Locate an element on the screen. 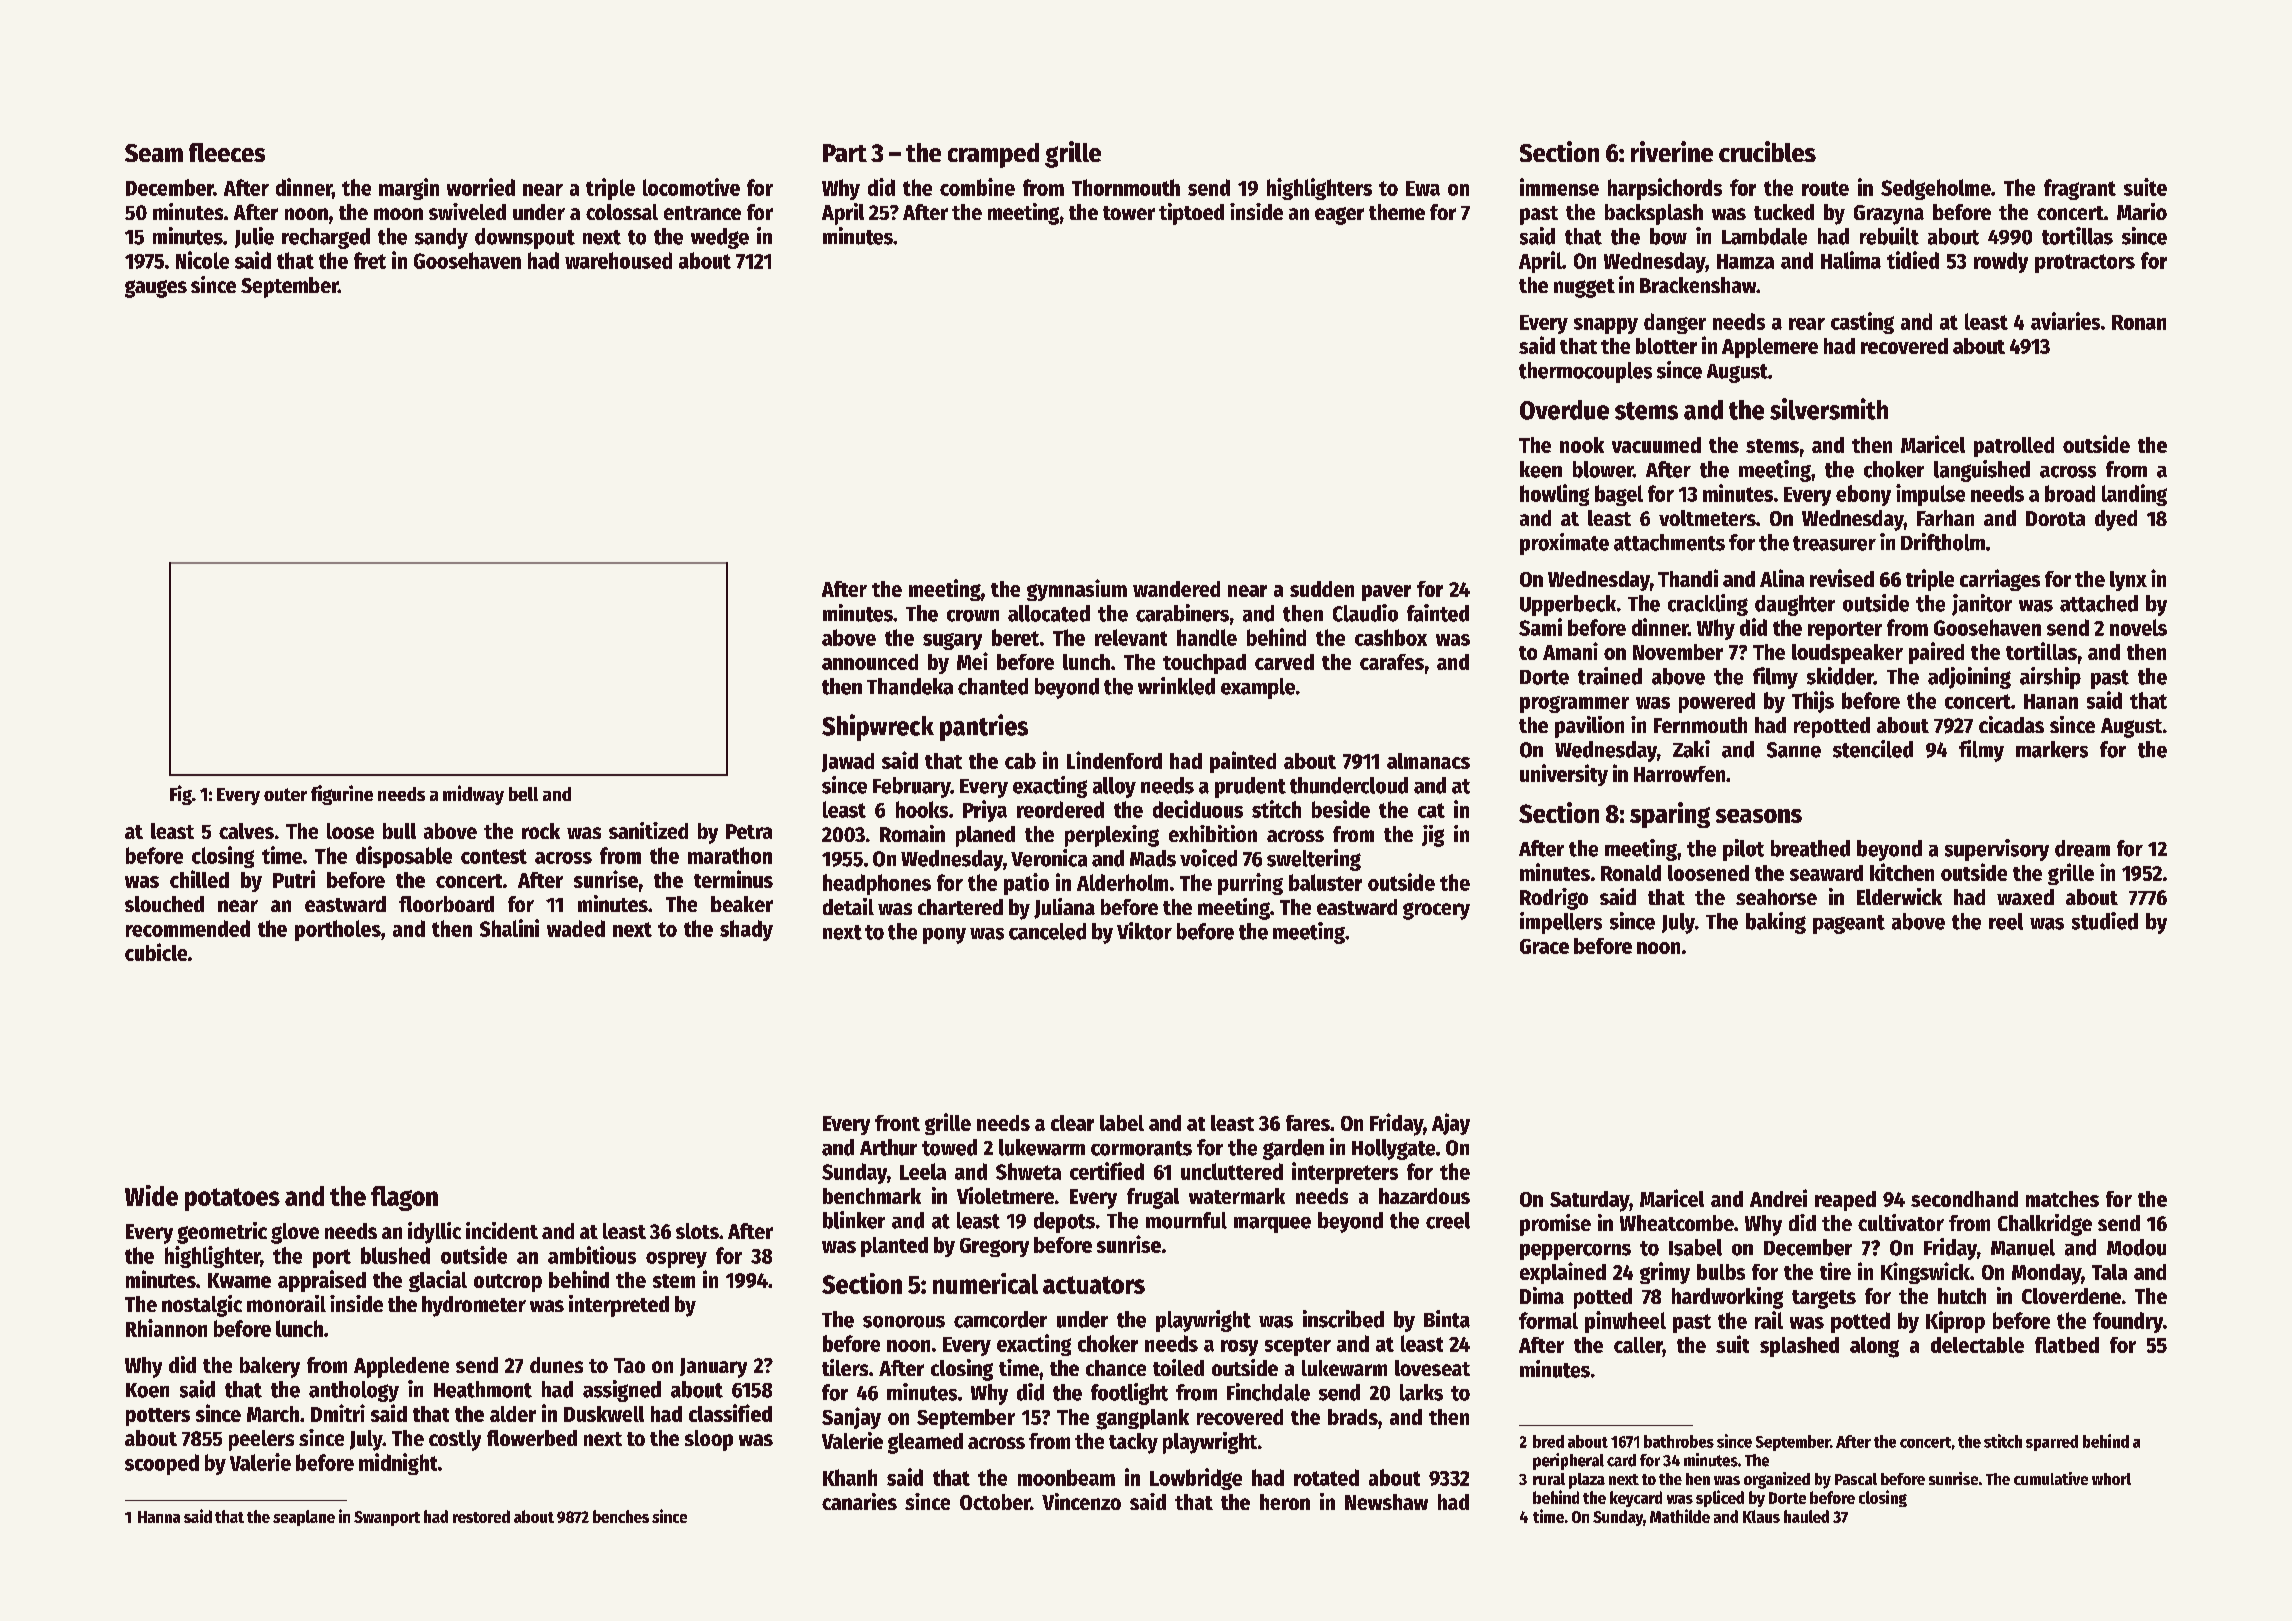 The width and height of the screenshot is (2292, 1621). seaplane is located at coordinates (304, 1518).
